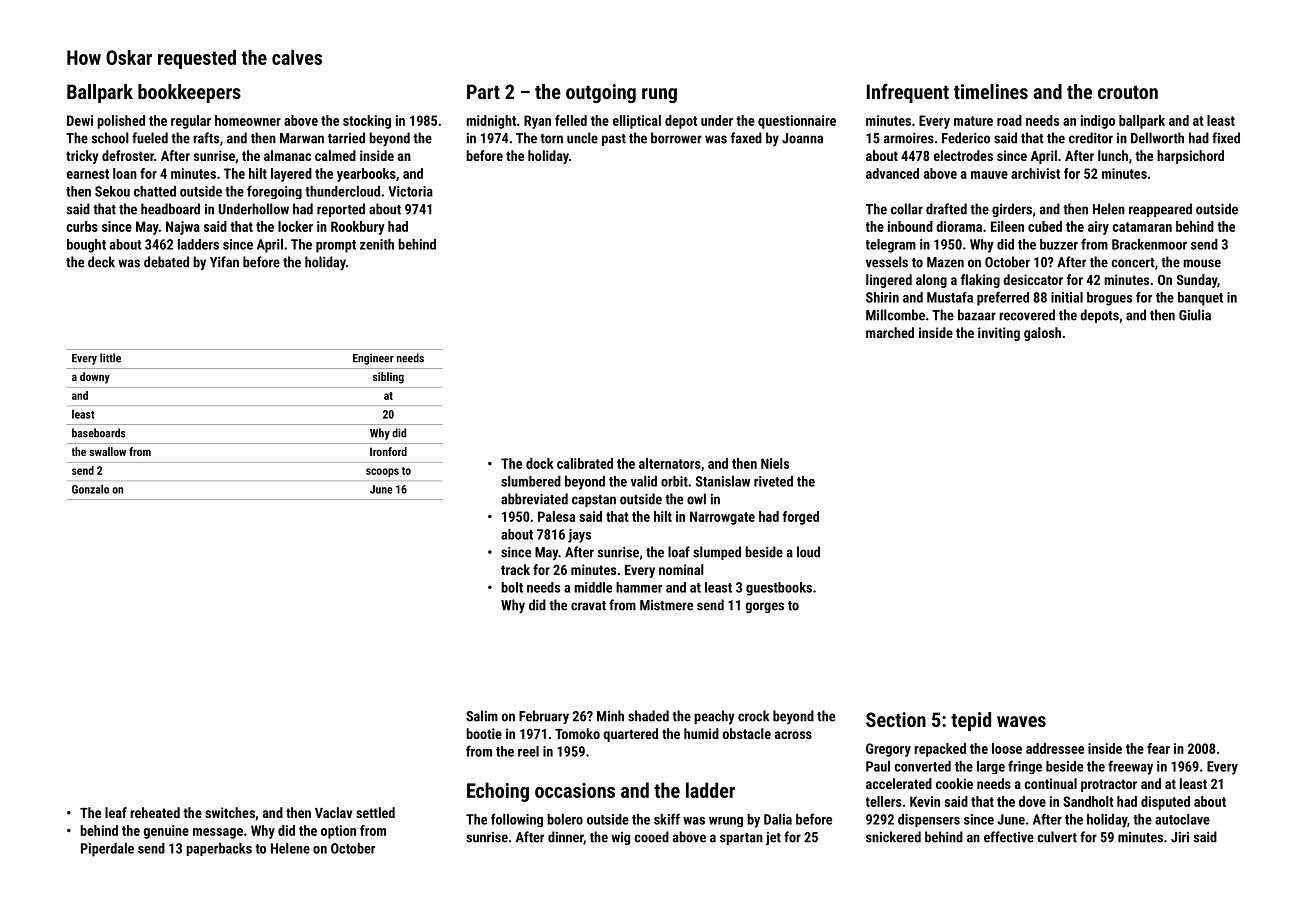 The width and height of the screenshot is (1308, 924). I want to click on diorama, so click(959, 226).
